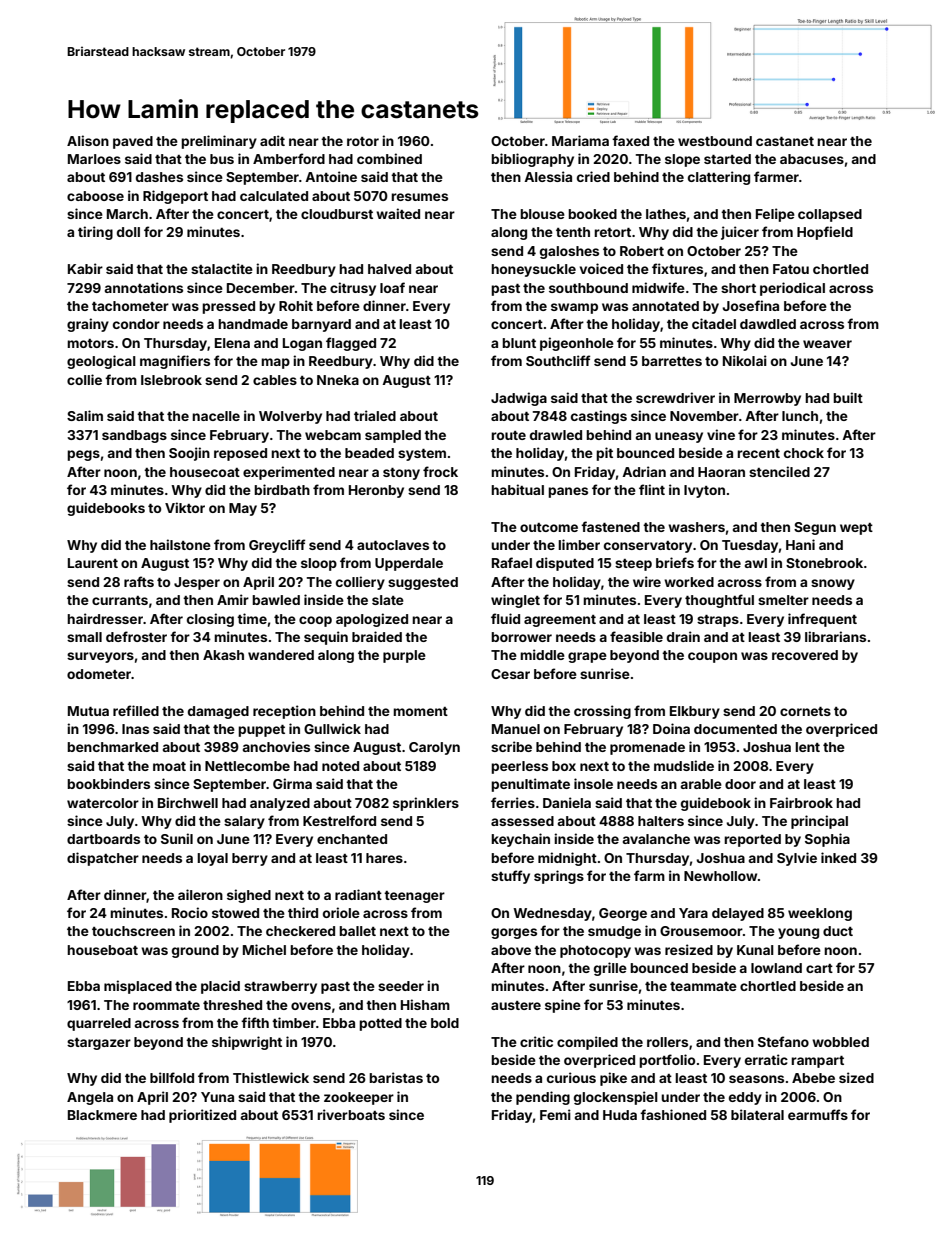 The image size is (952, 1233). I want to click on cables, so click(275, 380).
